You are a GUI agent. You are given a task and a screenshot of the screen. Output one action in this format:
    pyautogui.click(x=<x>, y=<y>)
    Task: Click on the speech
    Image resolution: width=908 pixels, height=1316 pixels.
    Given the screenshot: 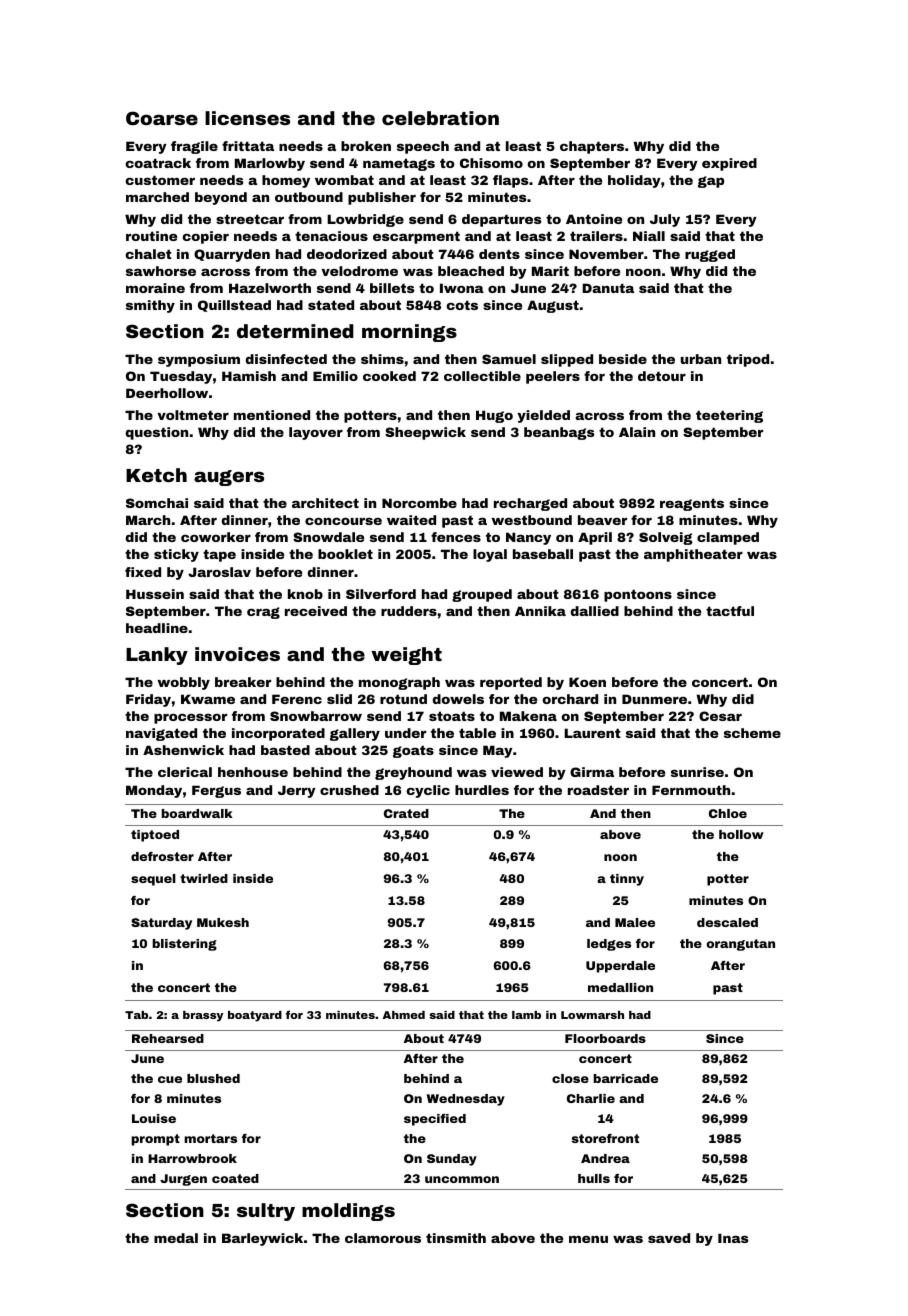 What is the action you would take?
    pyautogui.click(x=423, y=147)
